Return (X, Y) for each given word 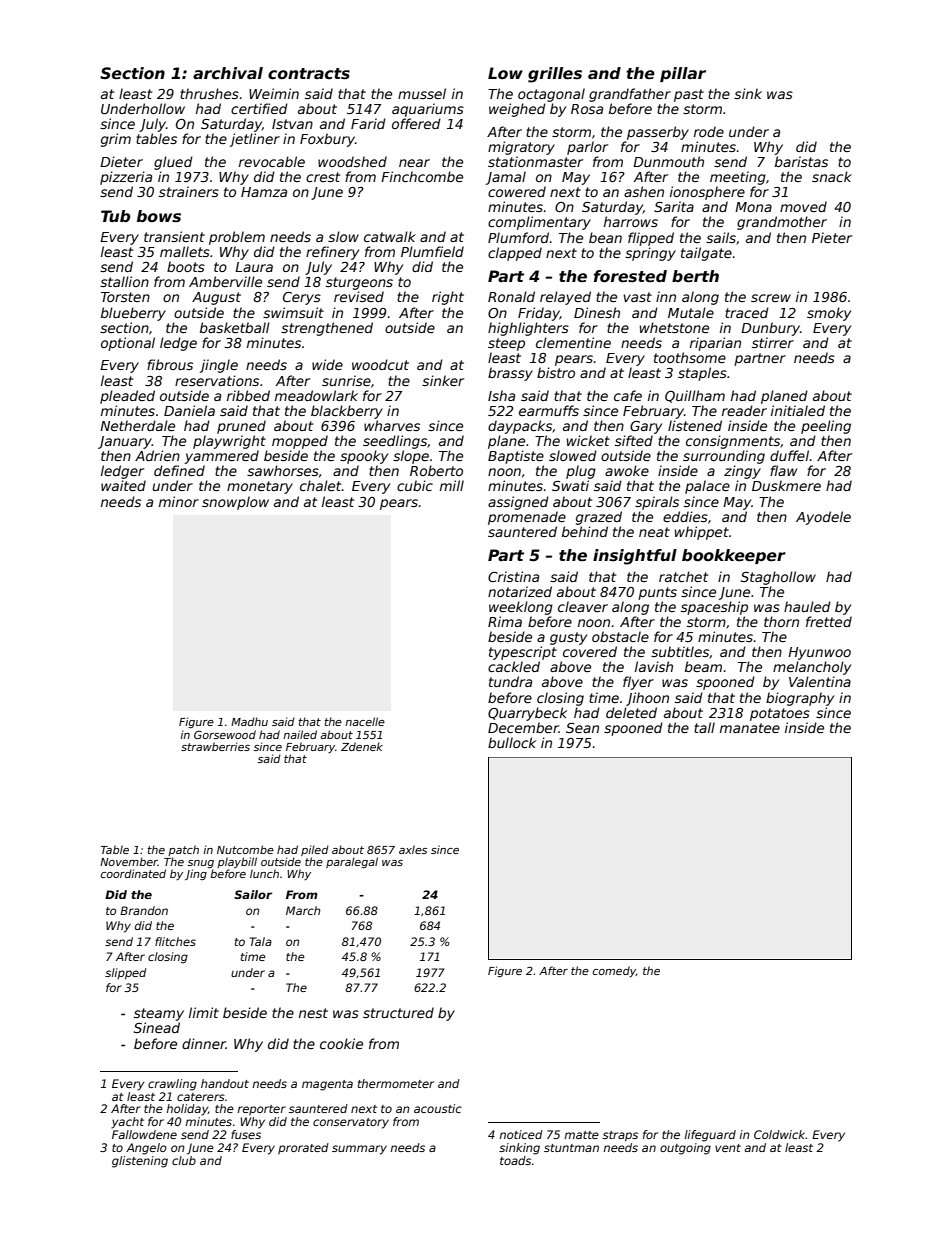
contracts (309, 74)
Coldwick (780, 1134)
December (523, 727)
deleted (631, 712)
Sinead (157, 1027)
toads (515, 1160)
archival (228, 73)
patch (183, 850)
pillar (683, 74)
